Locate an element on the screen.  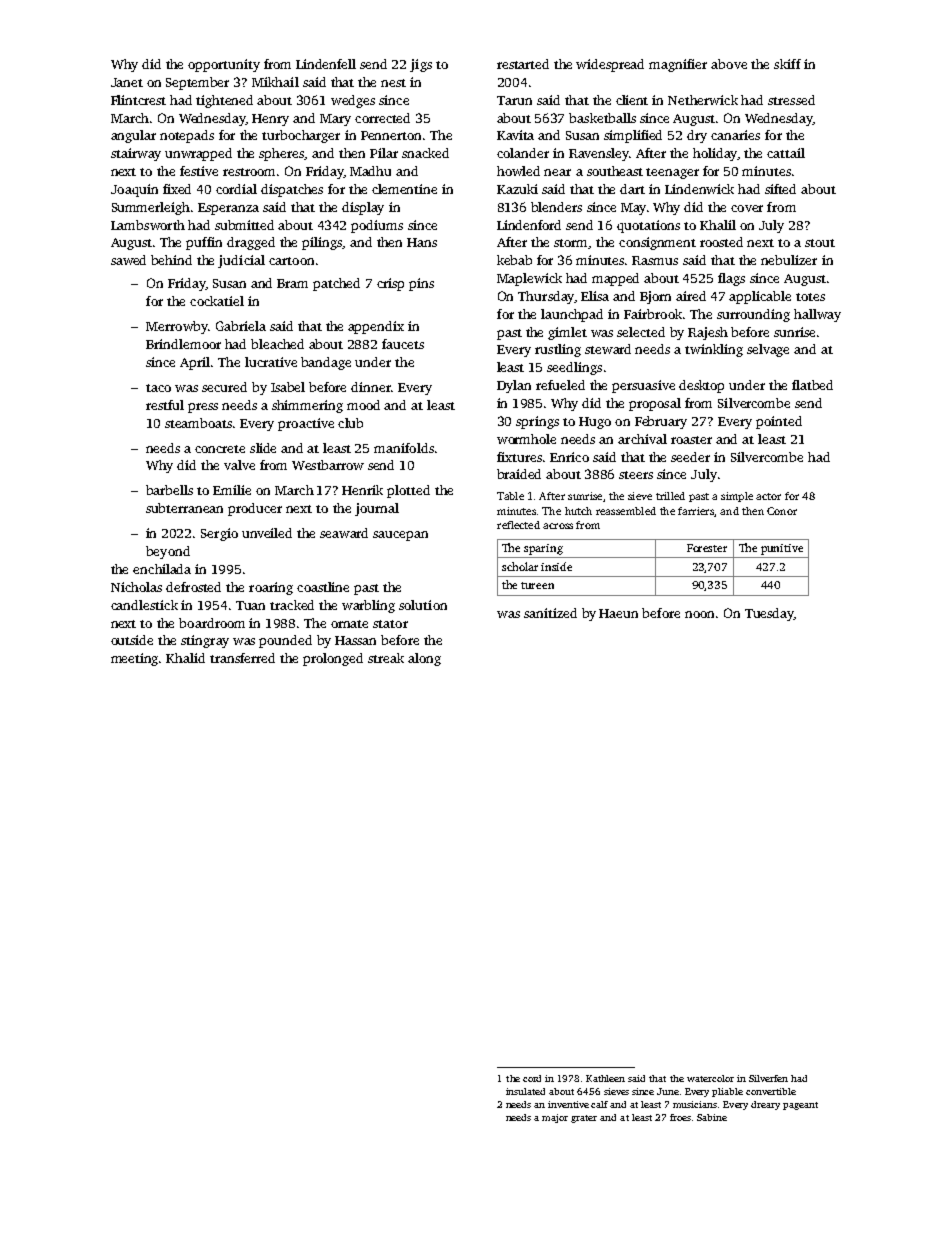
major is located at coordinates (555, 1118).
